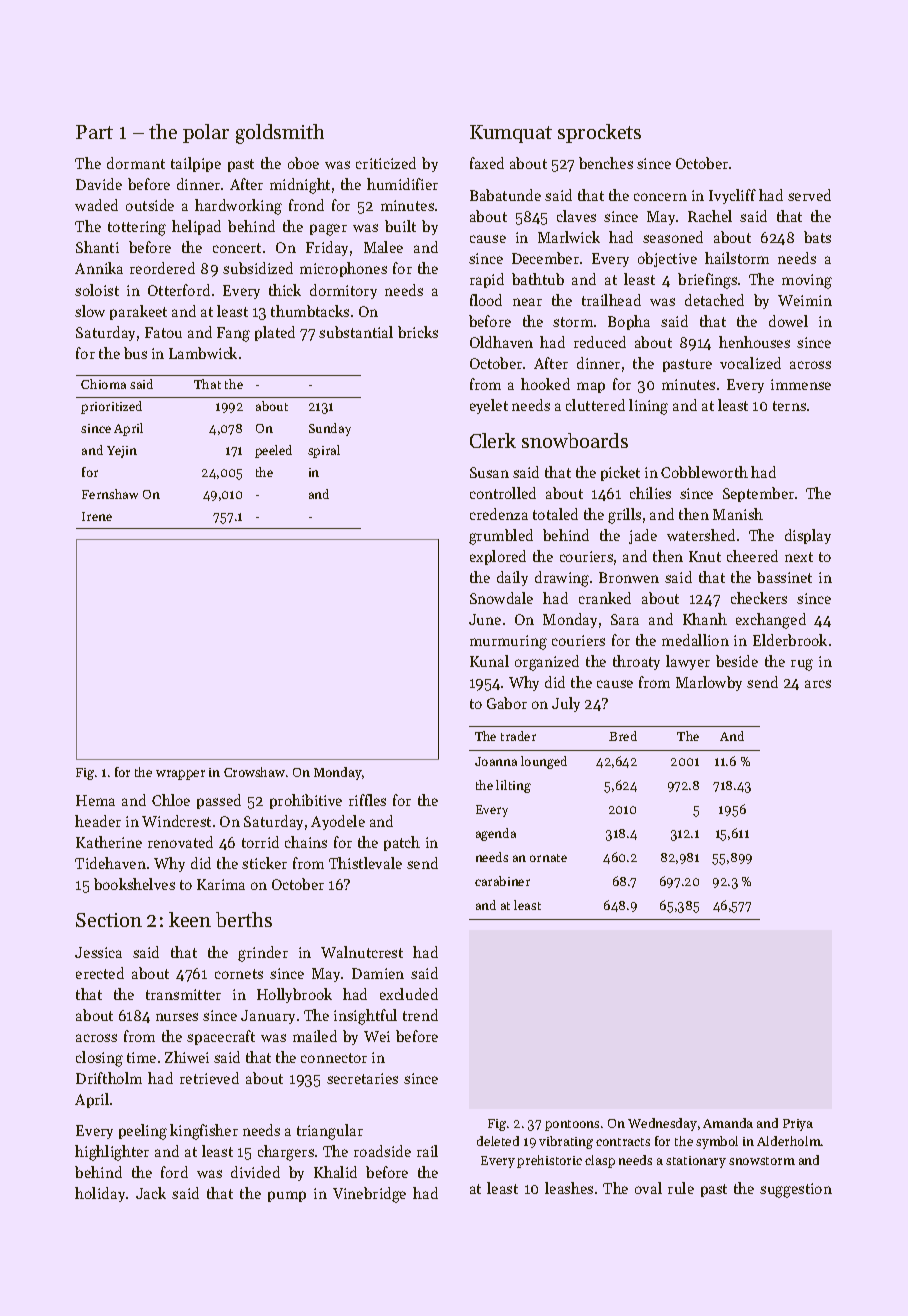  Describe the element at coordinates (255, 1172) in the screenshot. I see `divided` at that location.
